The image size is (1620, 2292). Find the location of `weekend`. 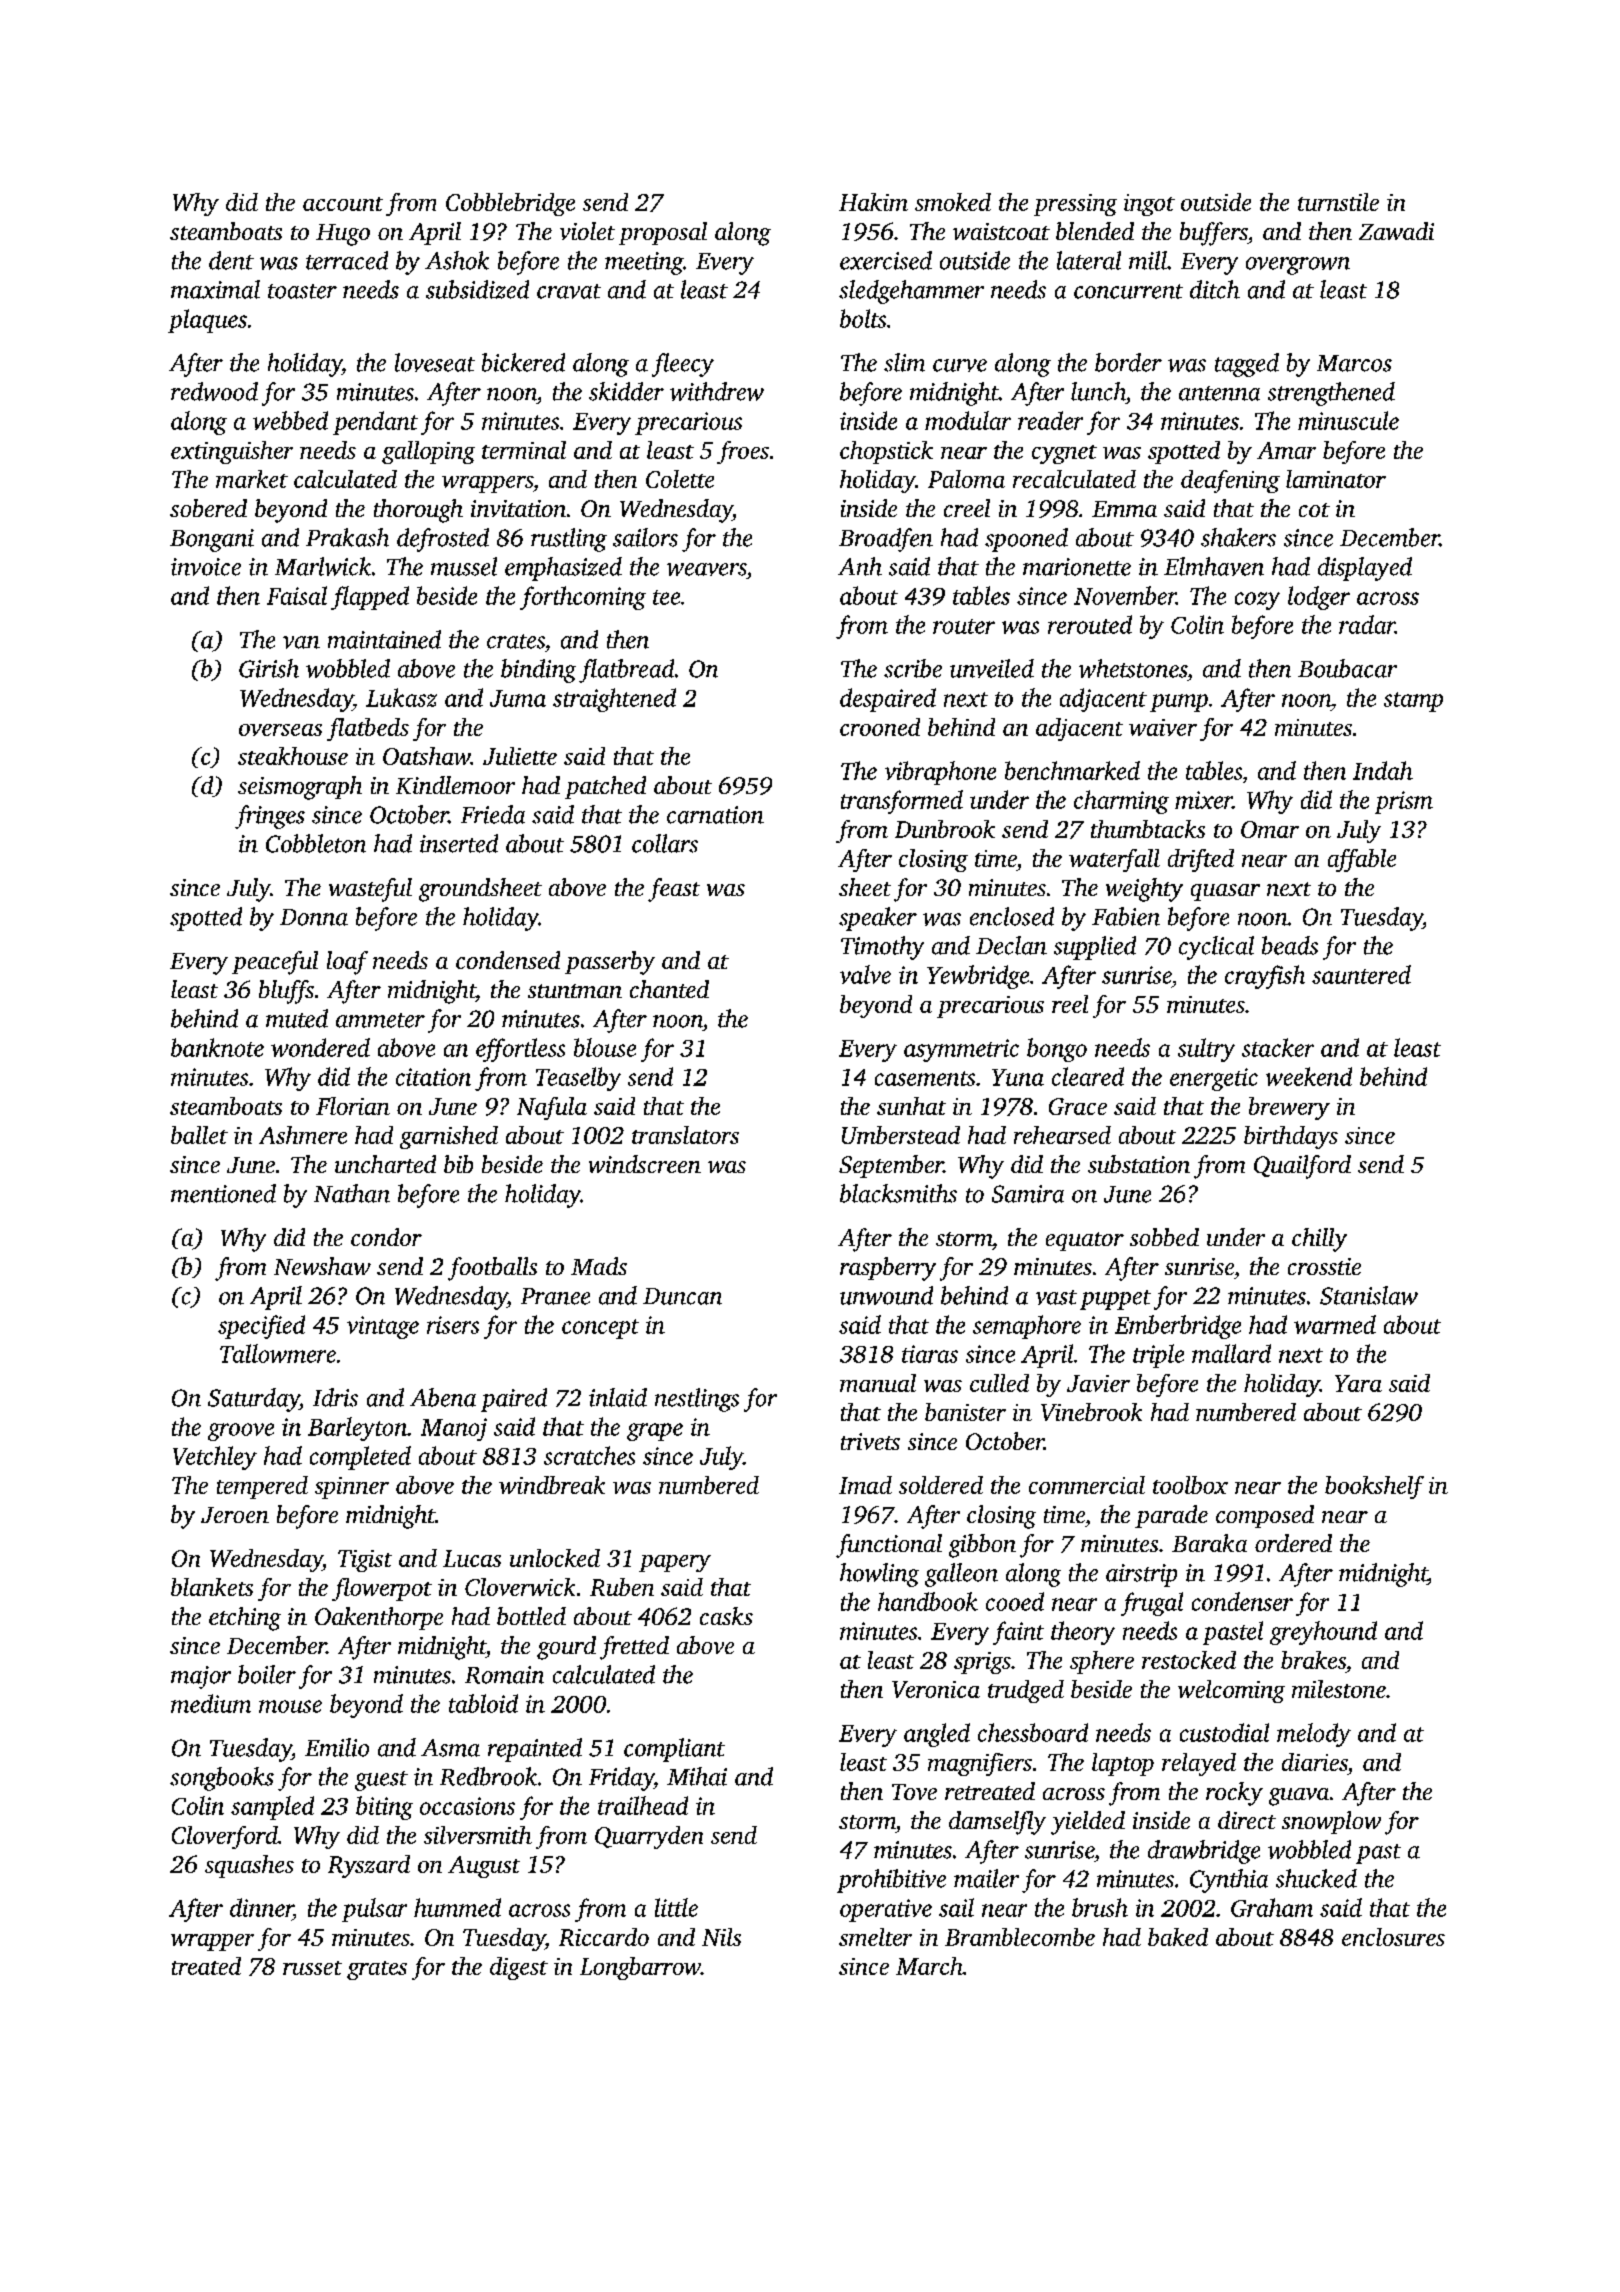

weekend is located at coordinates (1309, 1076).
